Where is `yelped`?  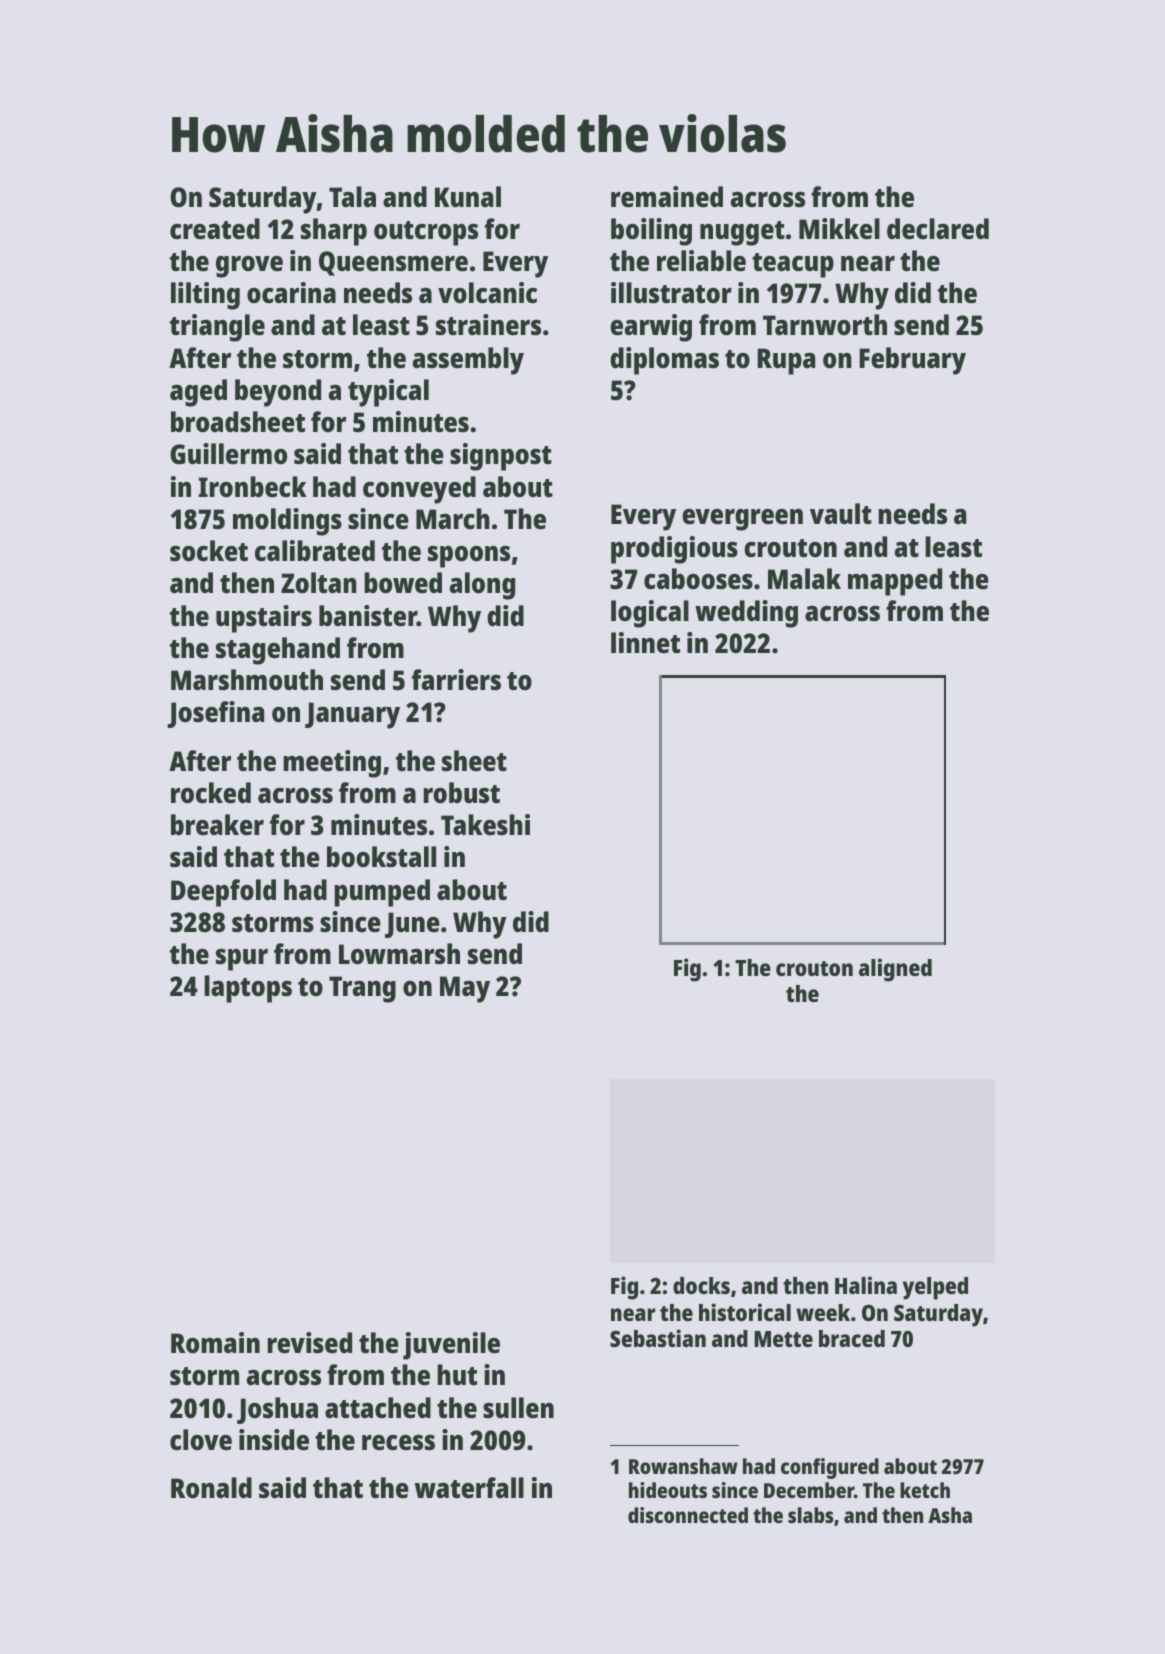 yelped is located at coordinates (935, 1288).
